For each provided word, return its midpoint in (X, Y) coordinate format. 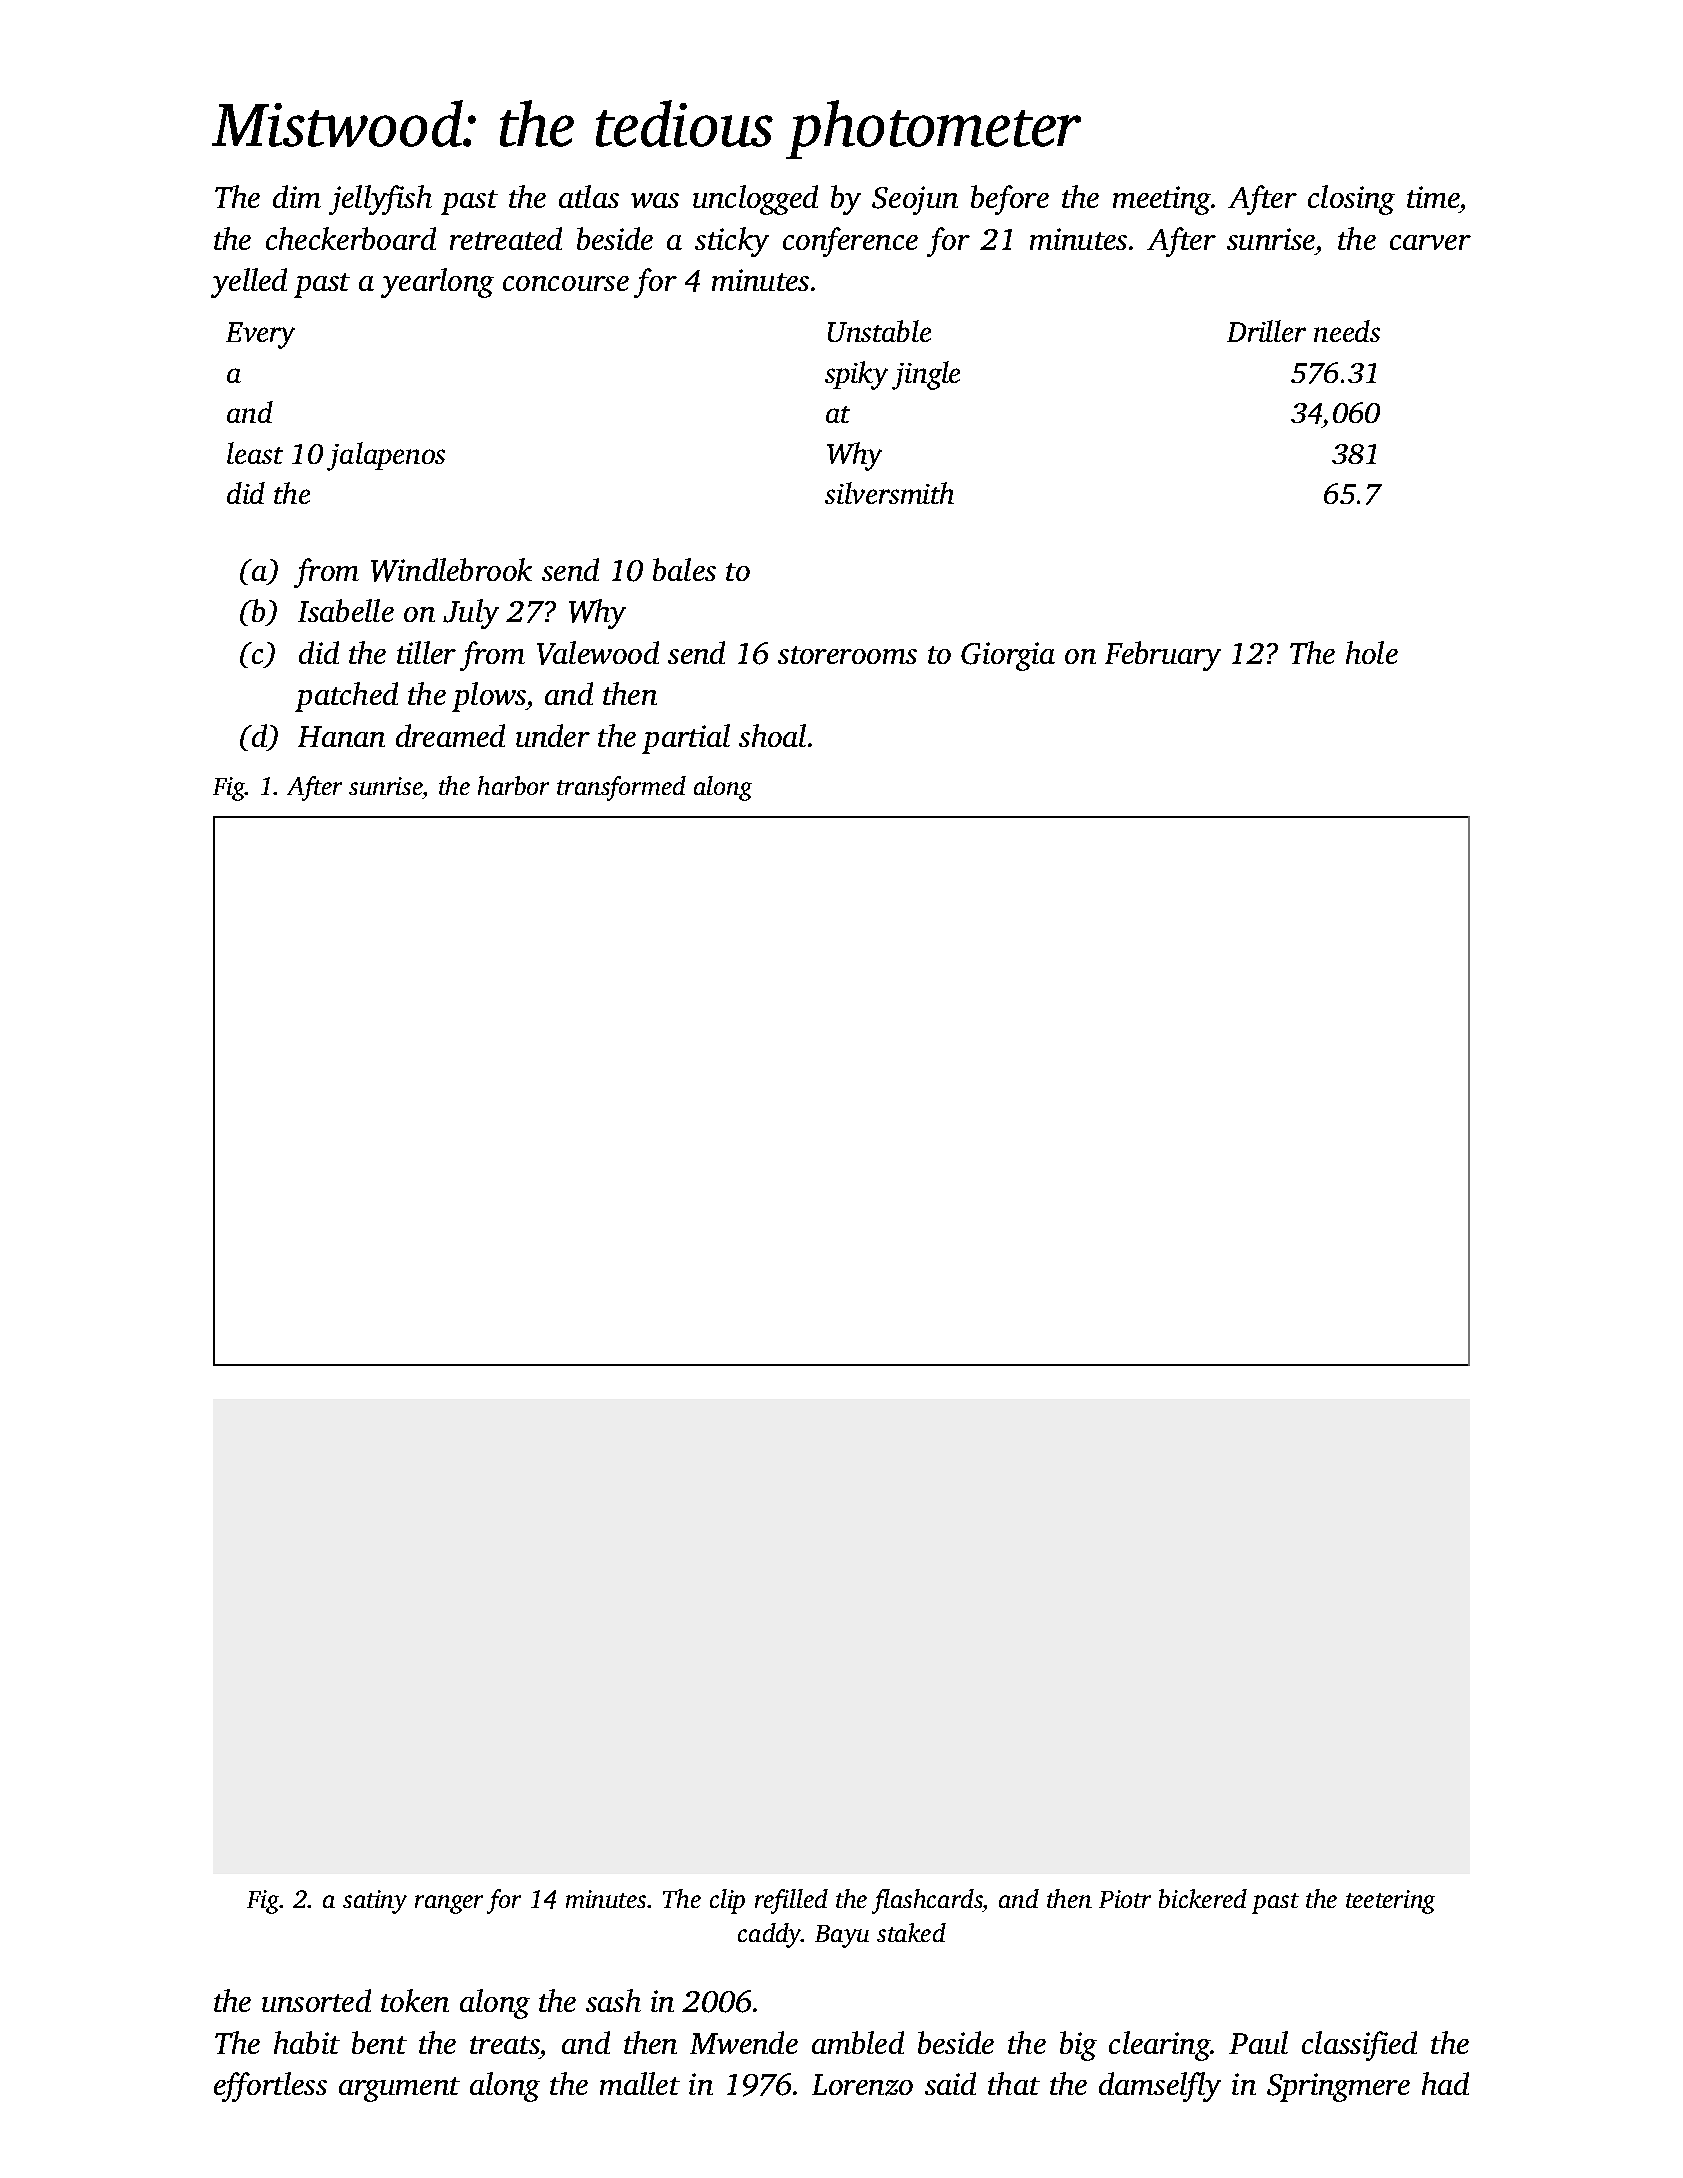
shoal (772, 735)
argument (399, 2089)
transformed (621, 788)
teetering (1390, 1902)
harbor (513, 785)
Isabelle (346, 610)
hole (1372, 652)
